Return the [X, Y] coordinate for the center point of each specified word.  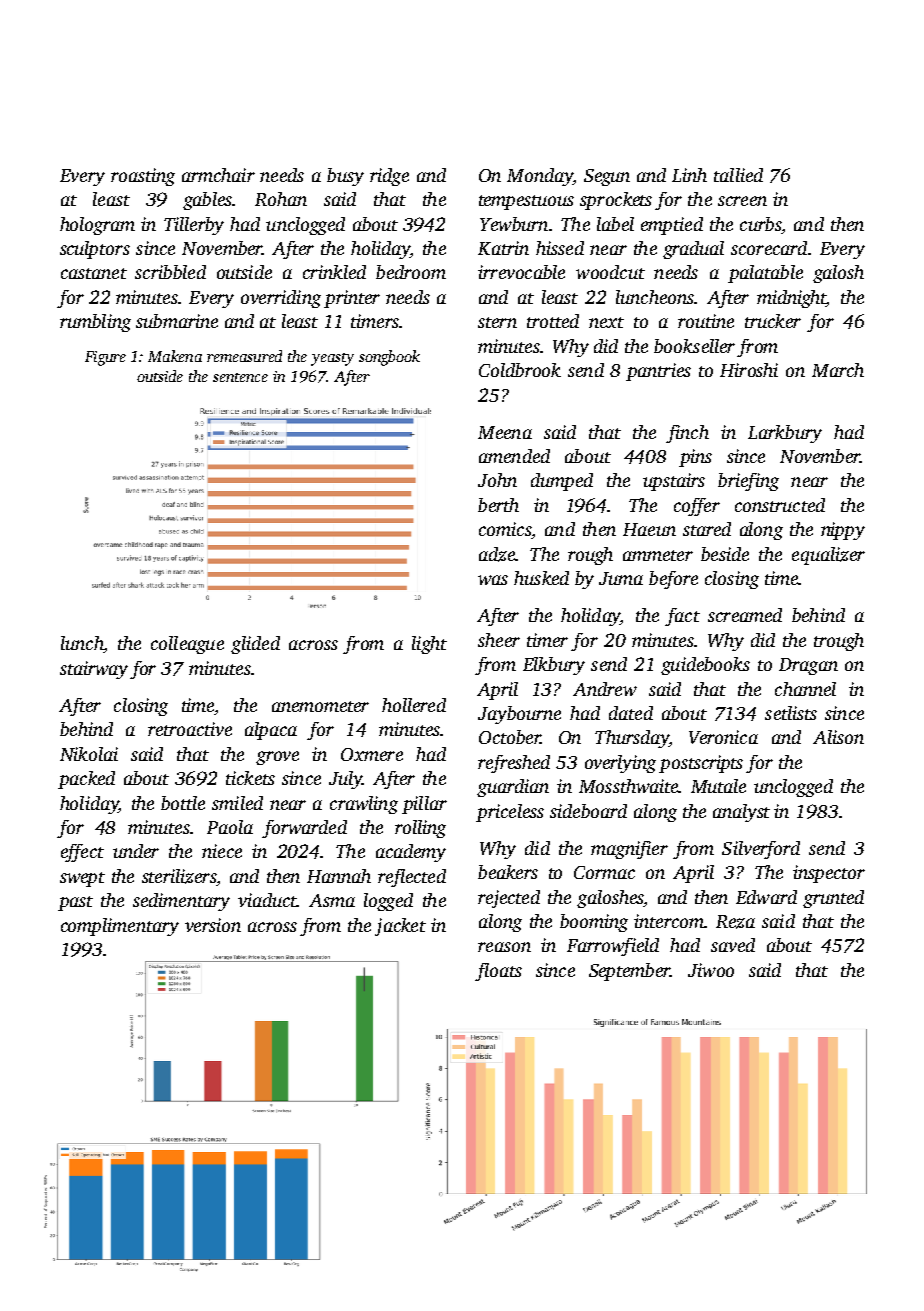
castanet [94, 273]
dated [631, 713]
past [75, 903]
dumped [562, 482]
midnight [791, 299]
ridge [389, 177]
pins [695, 458]
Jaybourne [519, 715]
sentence [240, 377]
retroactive [190, 729]
